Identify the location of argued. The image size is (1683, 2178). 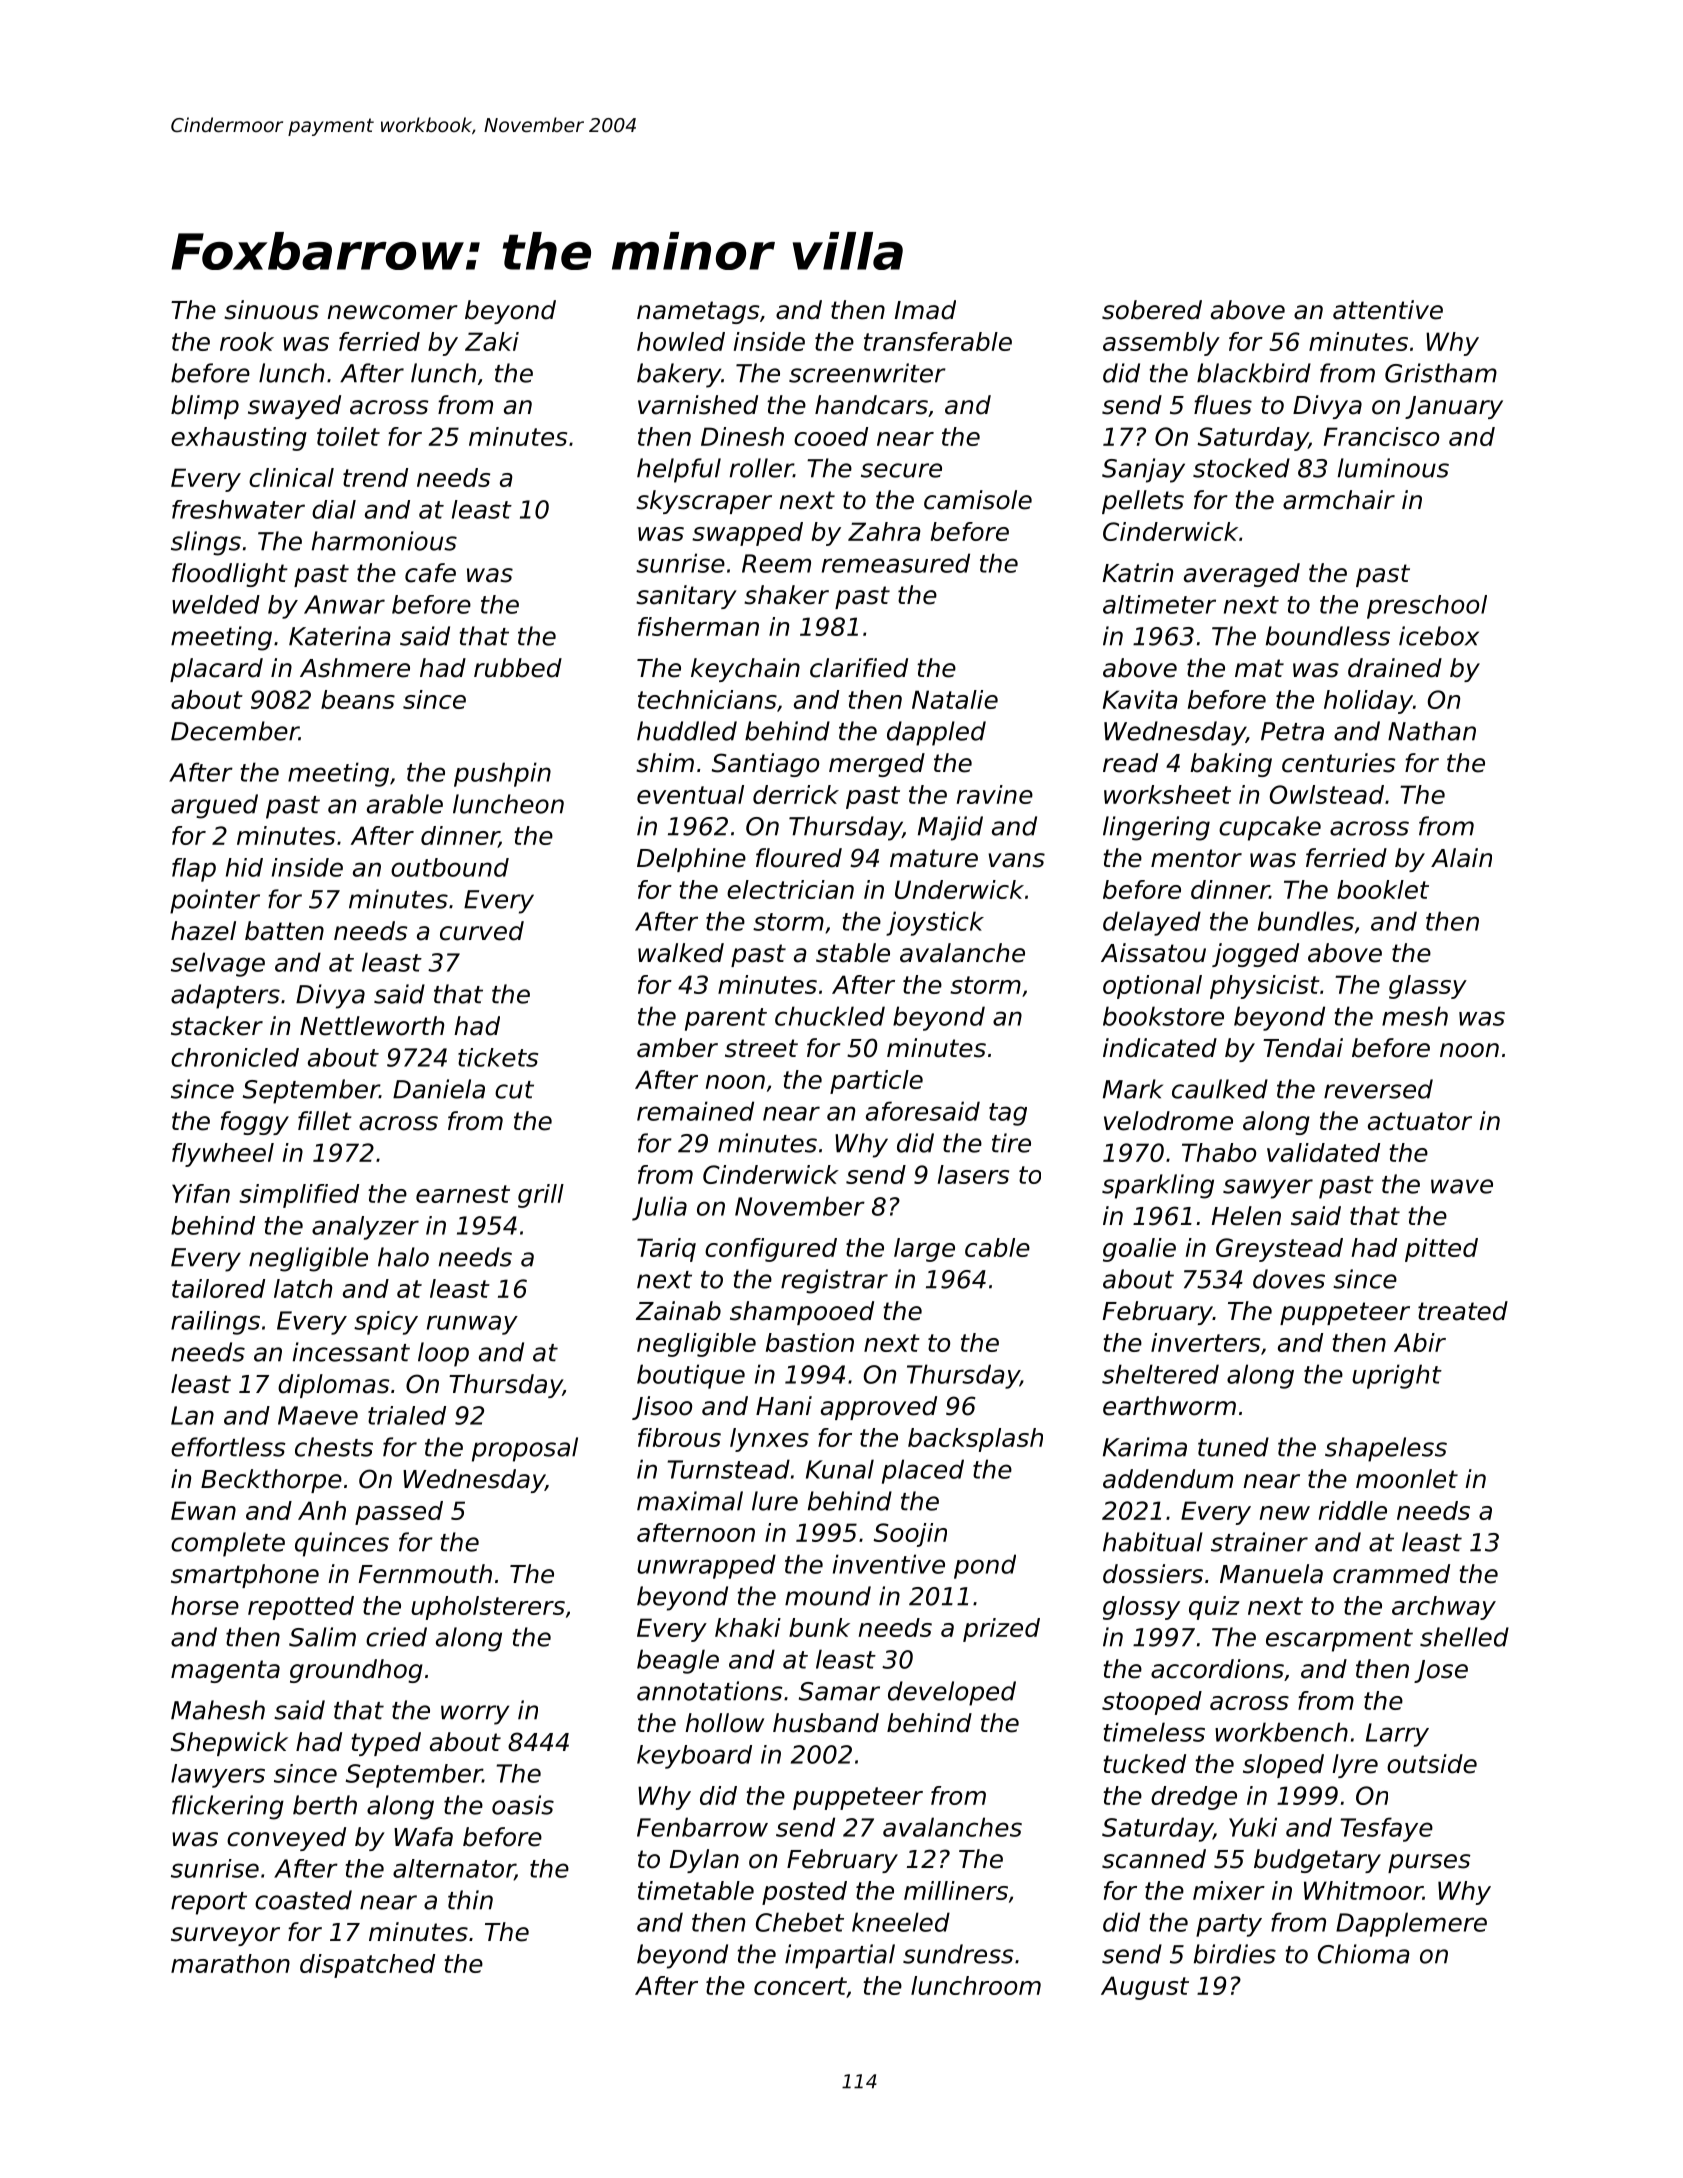
(214, 806).
